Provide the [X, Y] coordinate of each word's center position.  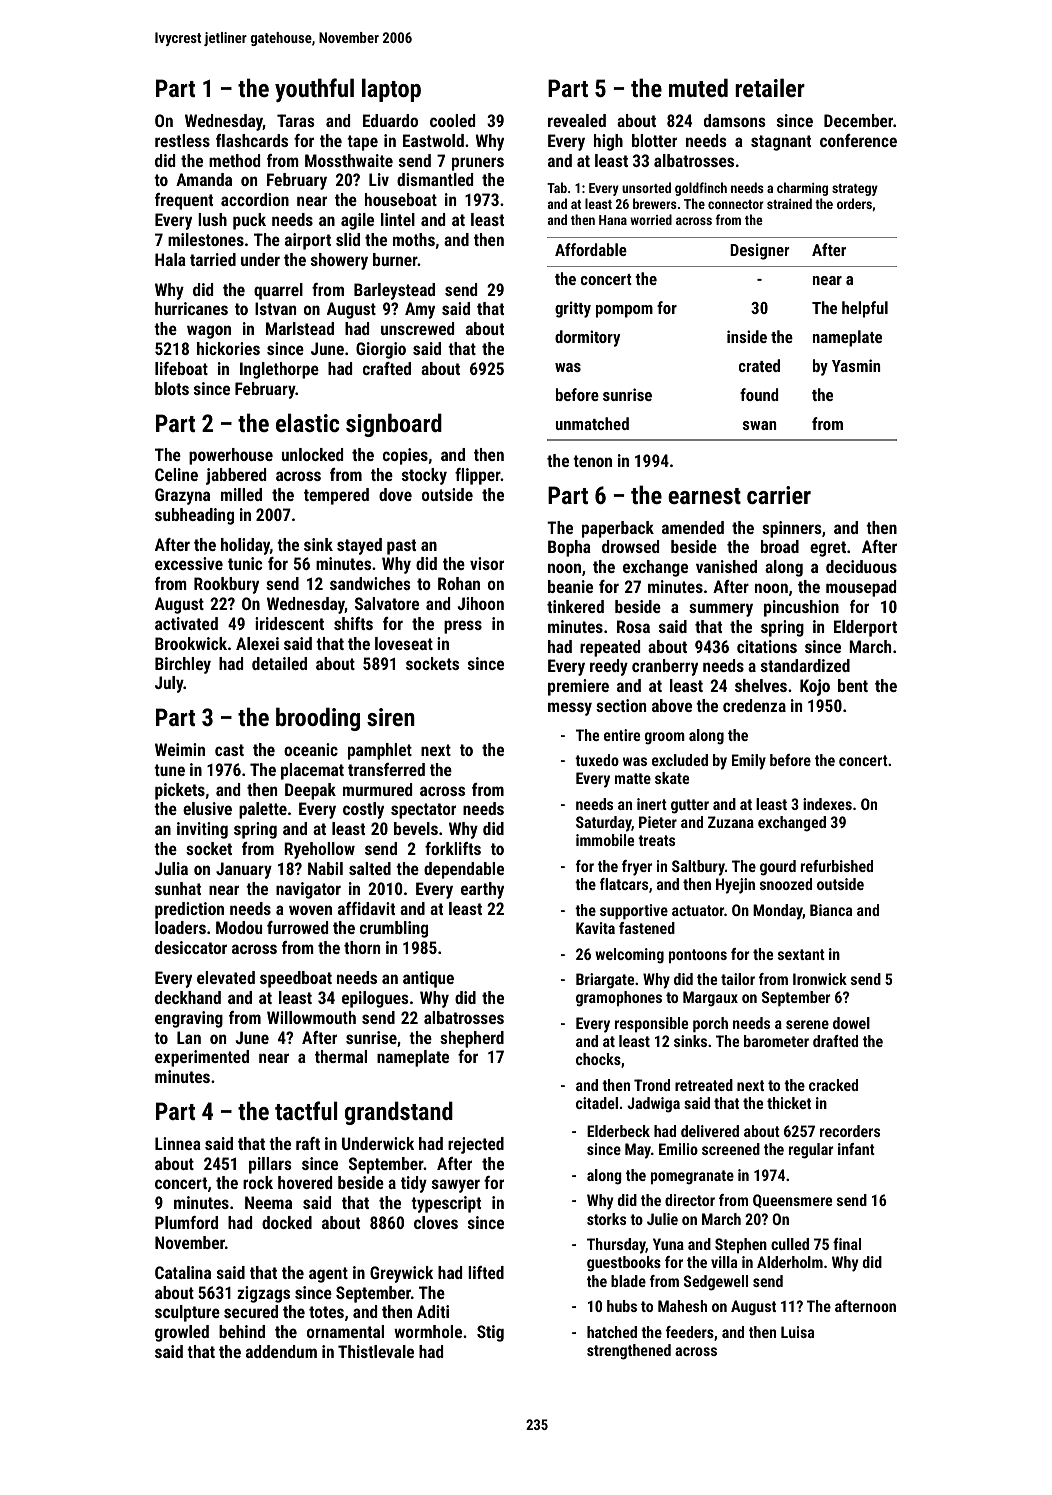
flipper [478, 476]
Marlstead [300, 328]
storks [606, 1219]
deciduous [861, 566]
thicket [789, 1103]
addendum [281, 1351]
